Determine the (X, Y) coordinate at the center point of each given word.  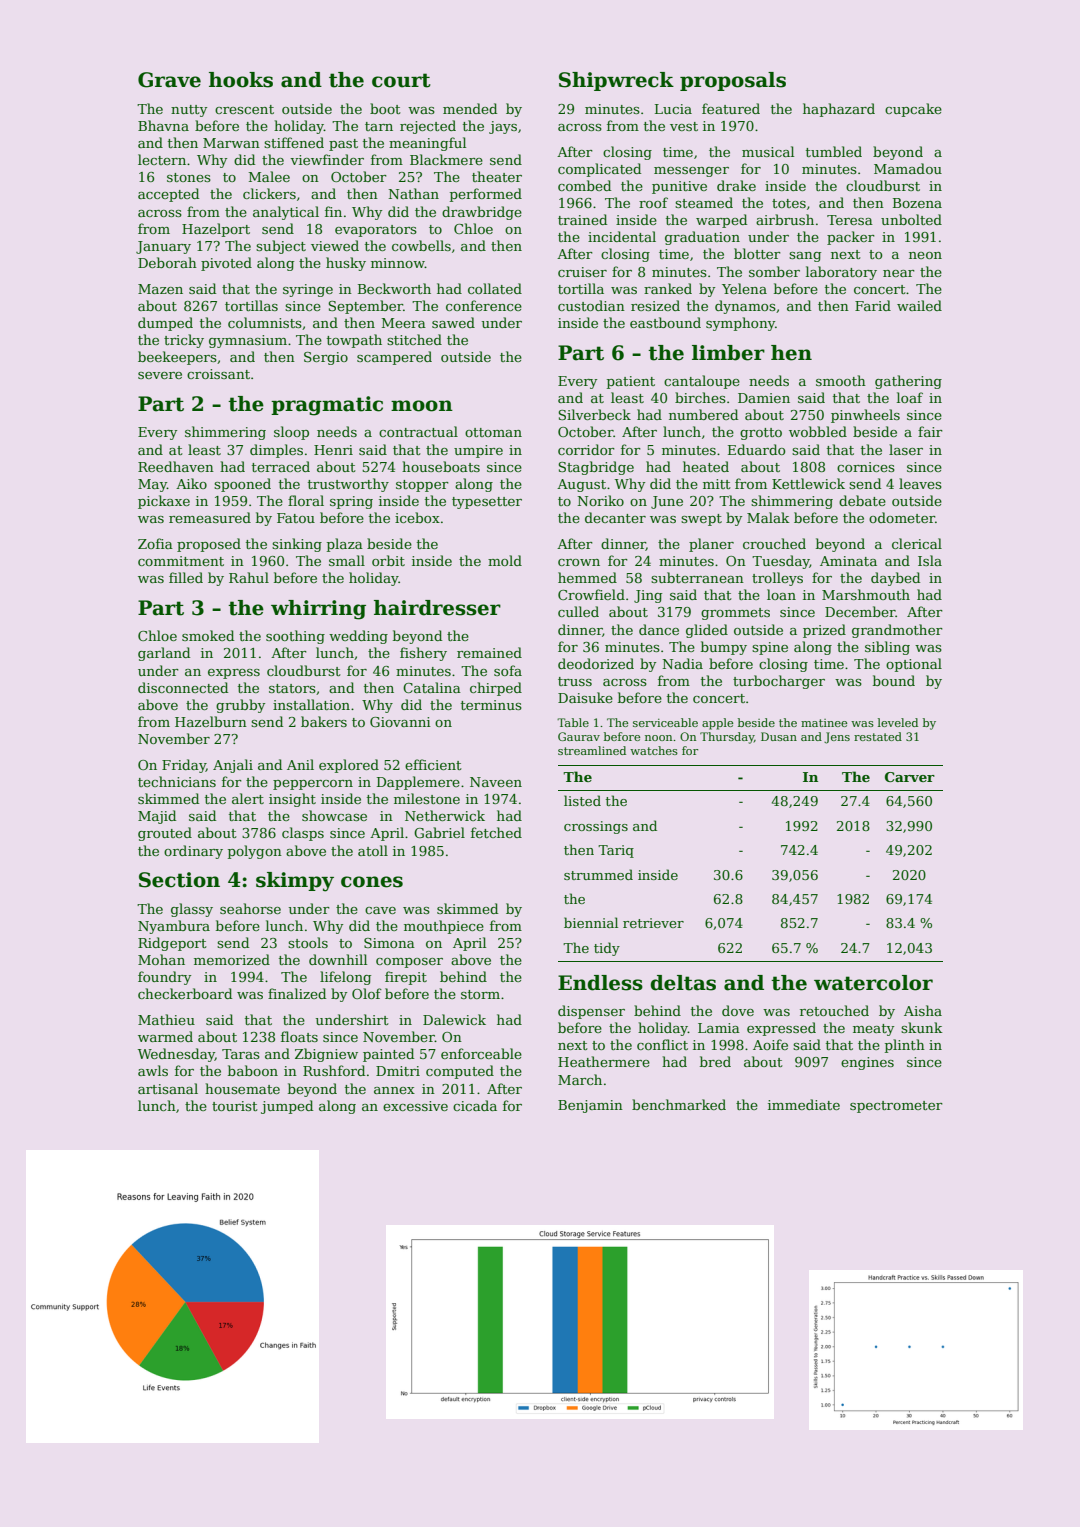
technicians (177, 781)
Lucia (673, 109)
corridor (586, 449)
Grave (169, 80)
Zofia (155, 543)
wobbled (818, 431)
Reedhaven (176, 466)
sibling (887, 648)
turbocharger (779, 682)
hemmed (587, 577)
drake (736, 185)
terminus (491, 705)
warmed (165, 1036)
